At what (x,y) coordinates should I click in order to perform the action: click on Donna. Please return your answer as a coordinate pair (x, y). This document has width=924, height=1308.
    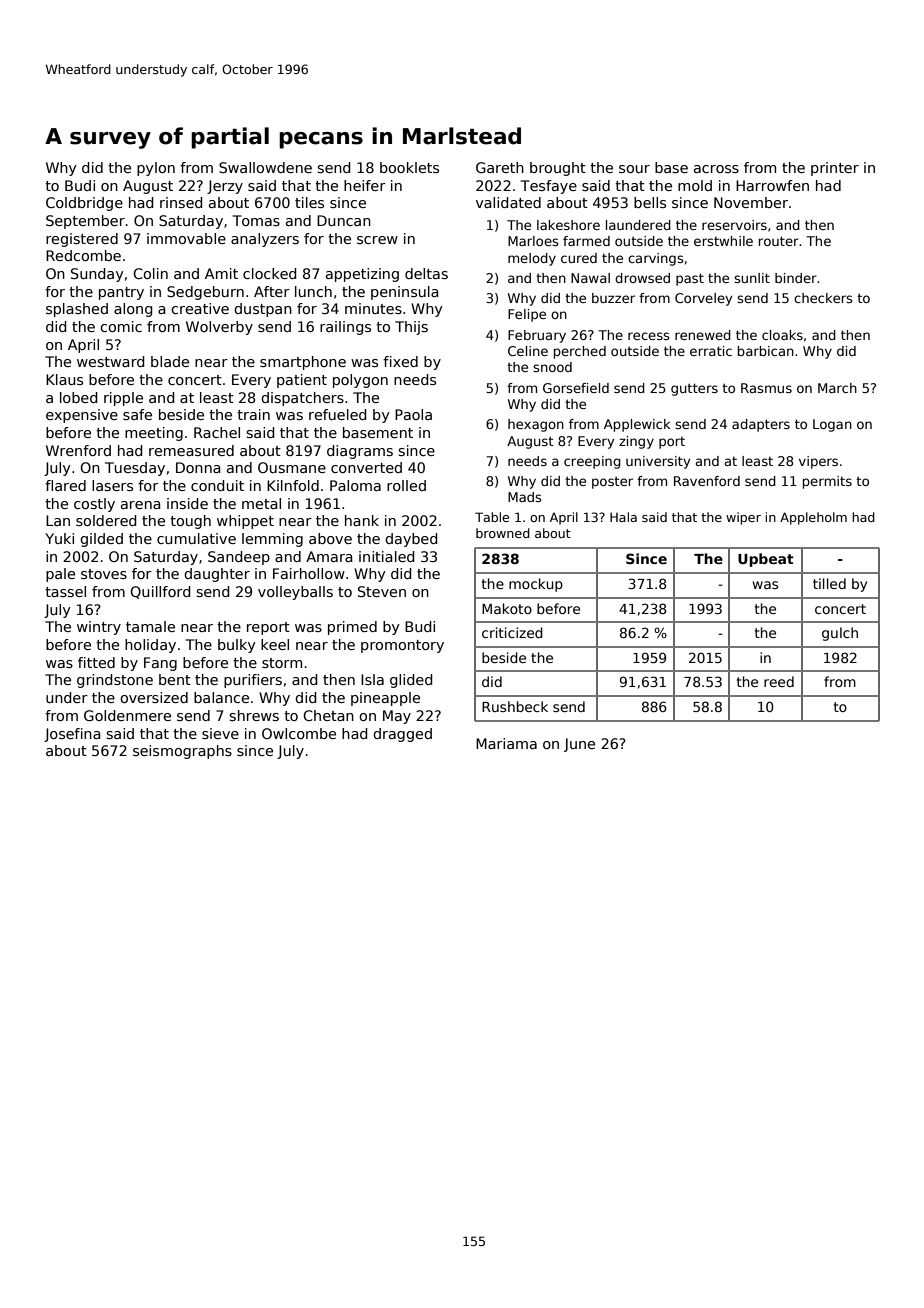
    Looking at the image, I should click on (198, 467).
